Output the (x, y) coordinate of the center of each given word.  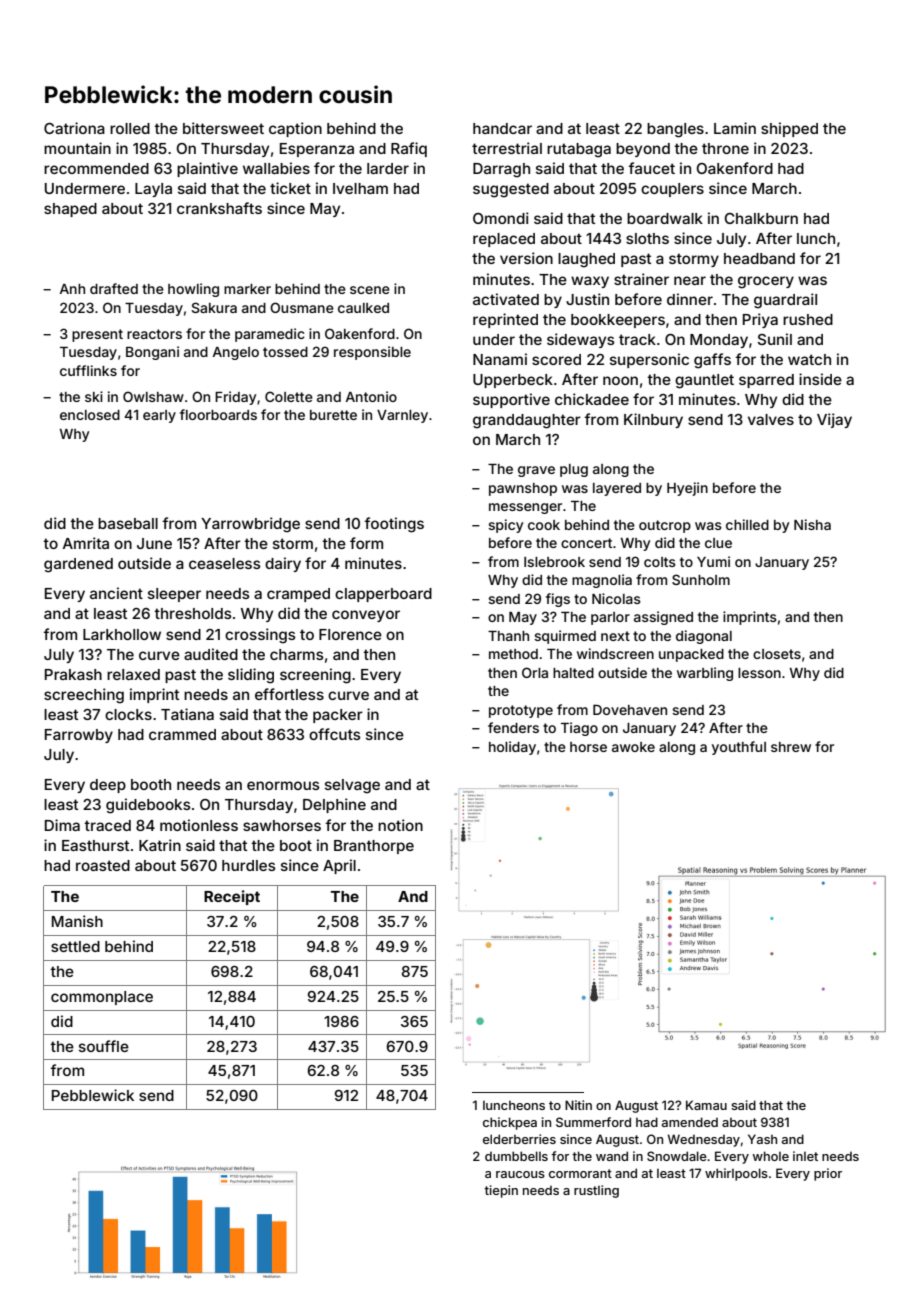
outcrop (665, 526)
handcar (502, 128)
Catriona (74, 128)
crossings (260, 636)
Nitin (578, 1105)
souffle (104, 1046)
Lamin (735, 128)
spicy (505, 526)
